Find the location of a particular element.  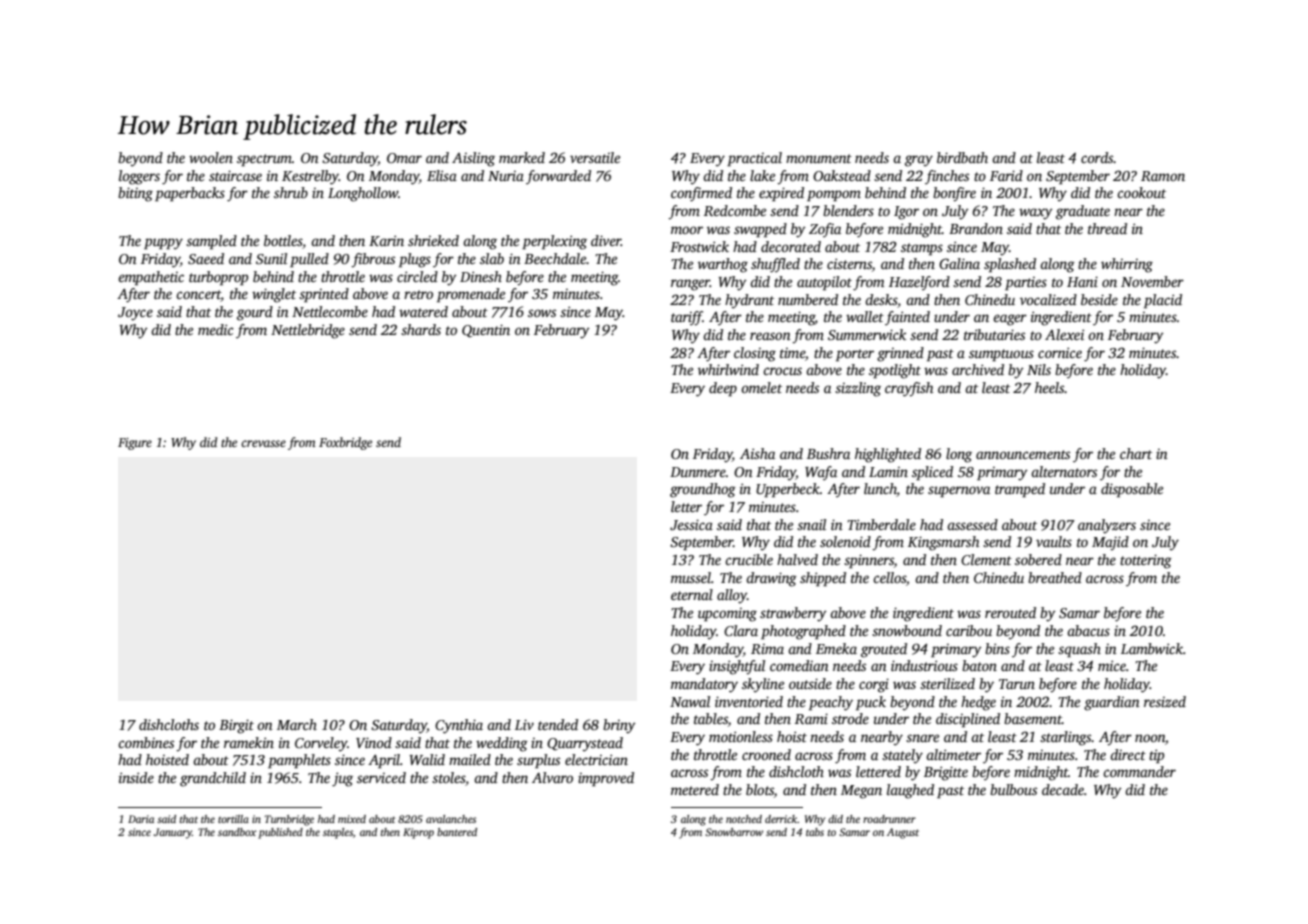

desks is located at coordinates (881, 299).
